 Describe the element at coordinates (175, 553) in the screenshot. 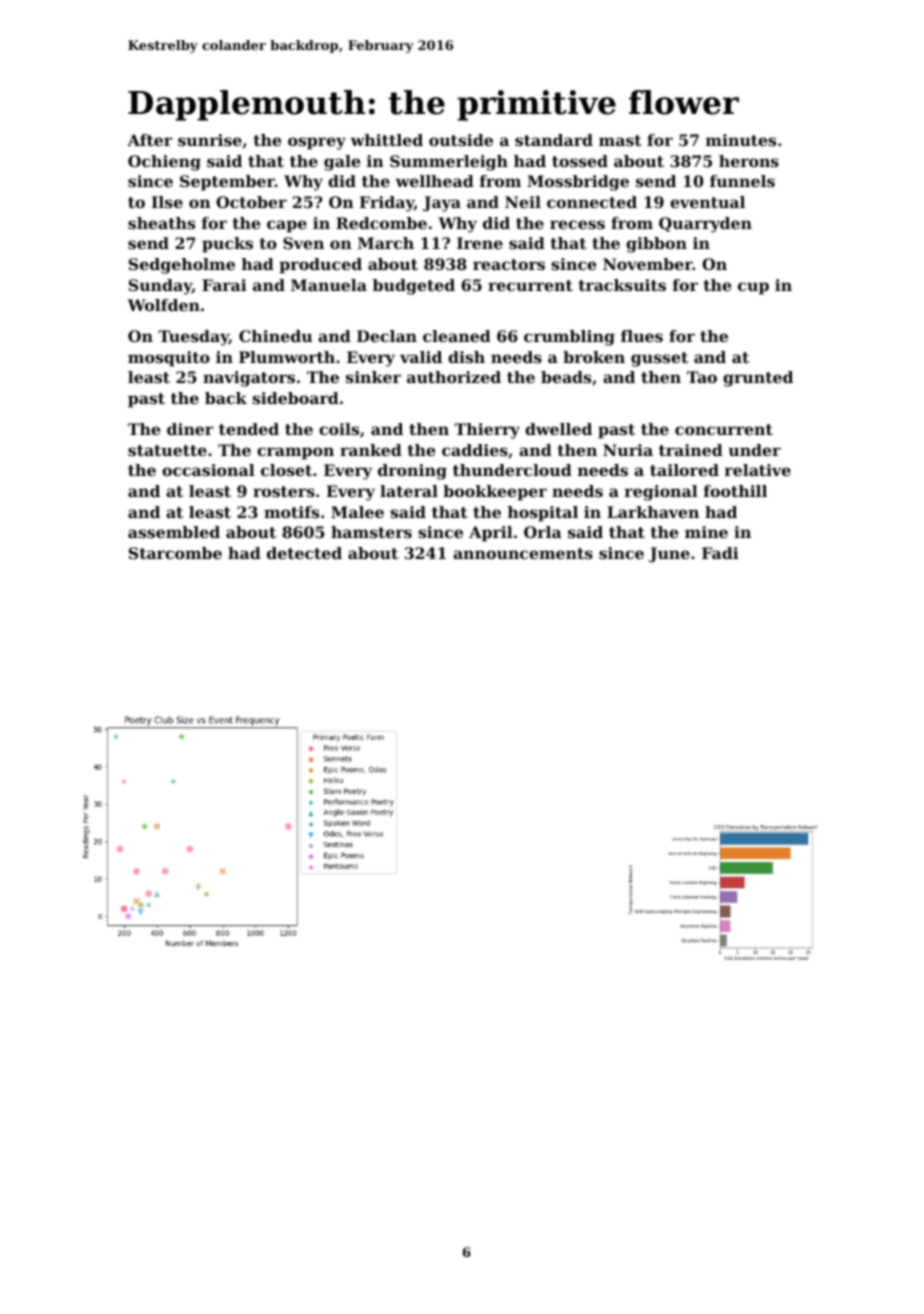

I see `Starcombe` at that location.
